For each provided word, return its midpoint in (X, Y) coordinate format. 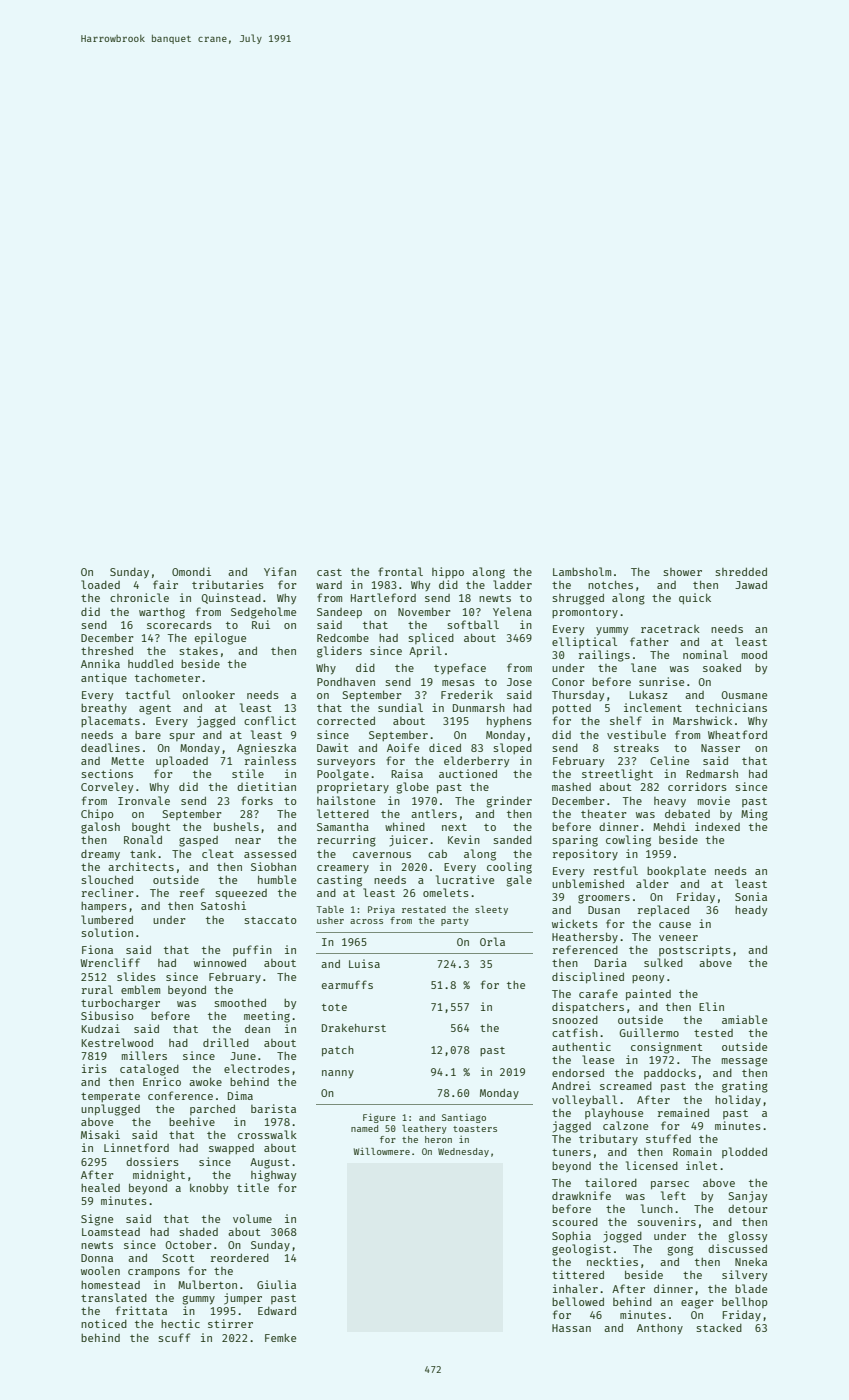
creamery (343, 869)
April (425, 651)
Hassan (571, 1328)
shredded (741, 571)
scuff (174, 1337)
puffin (252, 950)
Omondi (191, 571)
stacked (719, 1328)
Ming (754, 815)
